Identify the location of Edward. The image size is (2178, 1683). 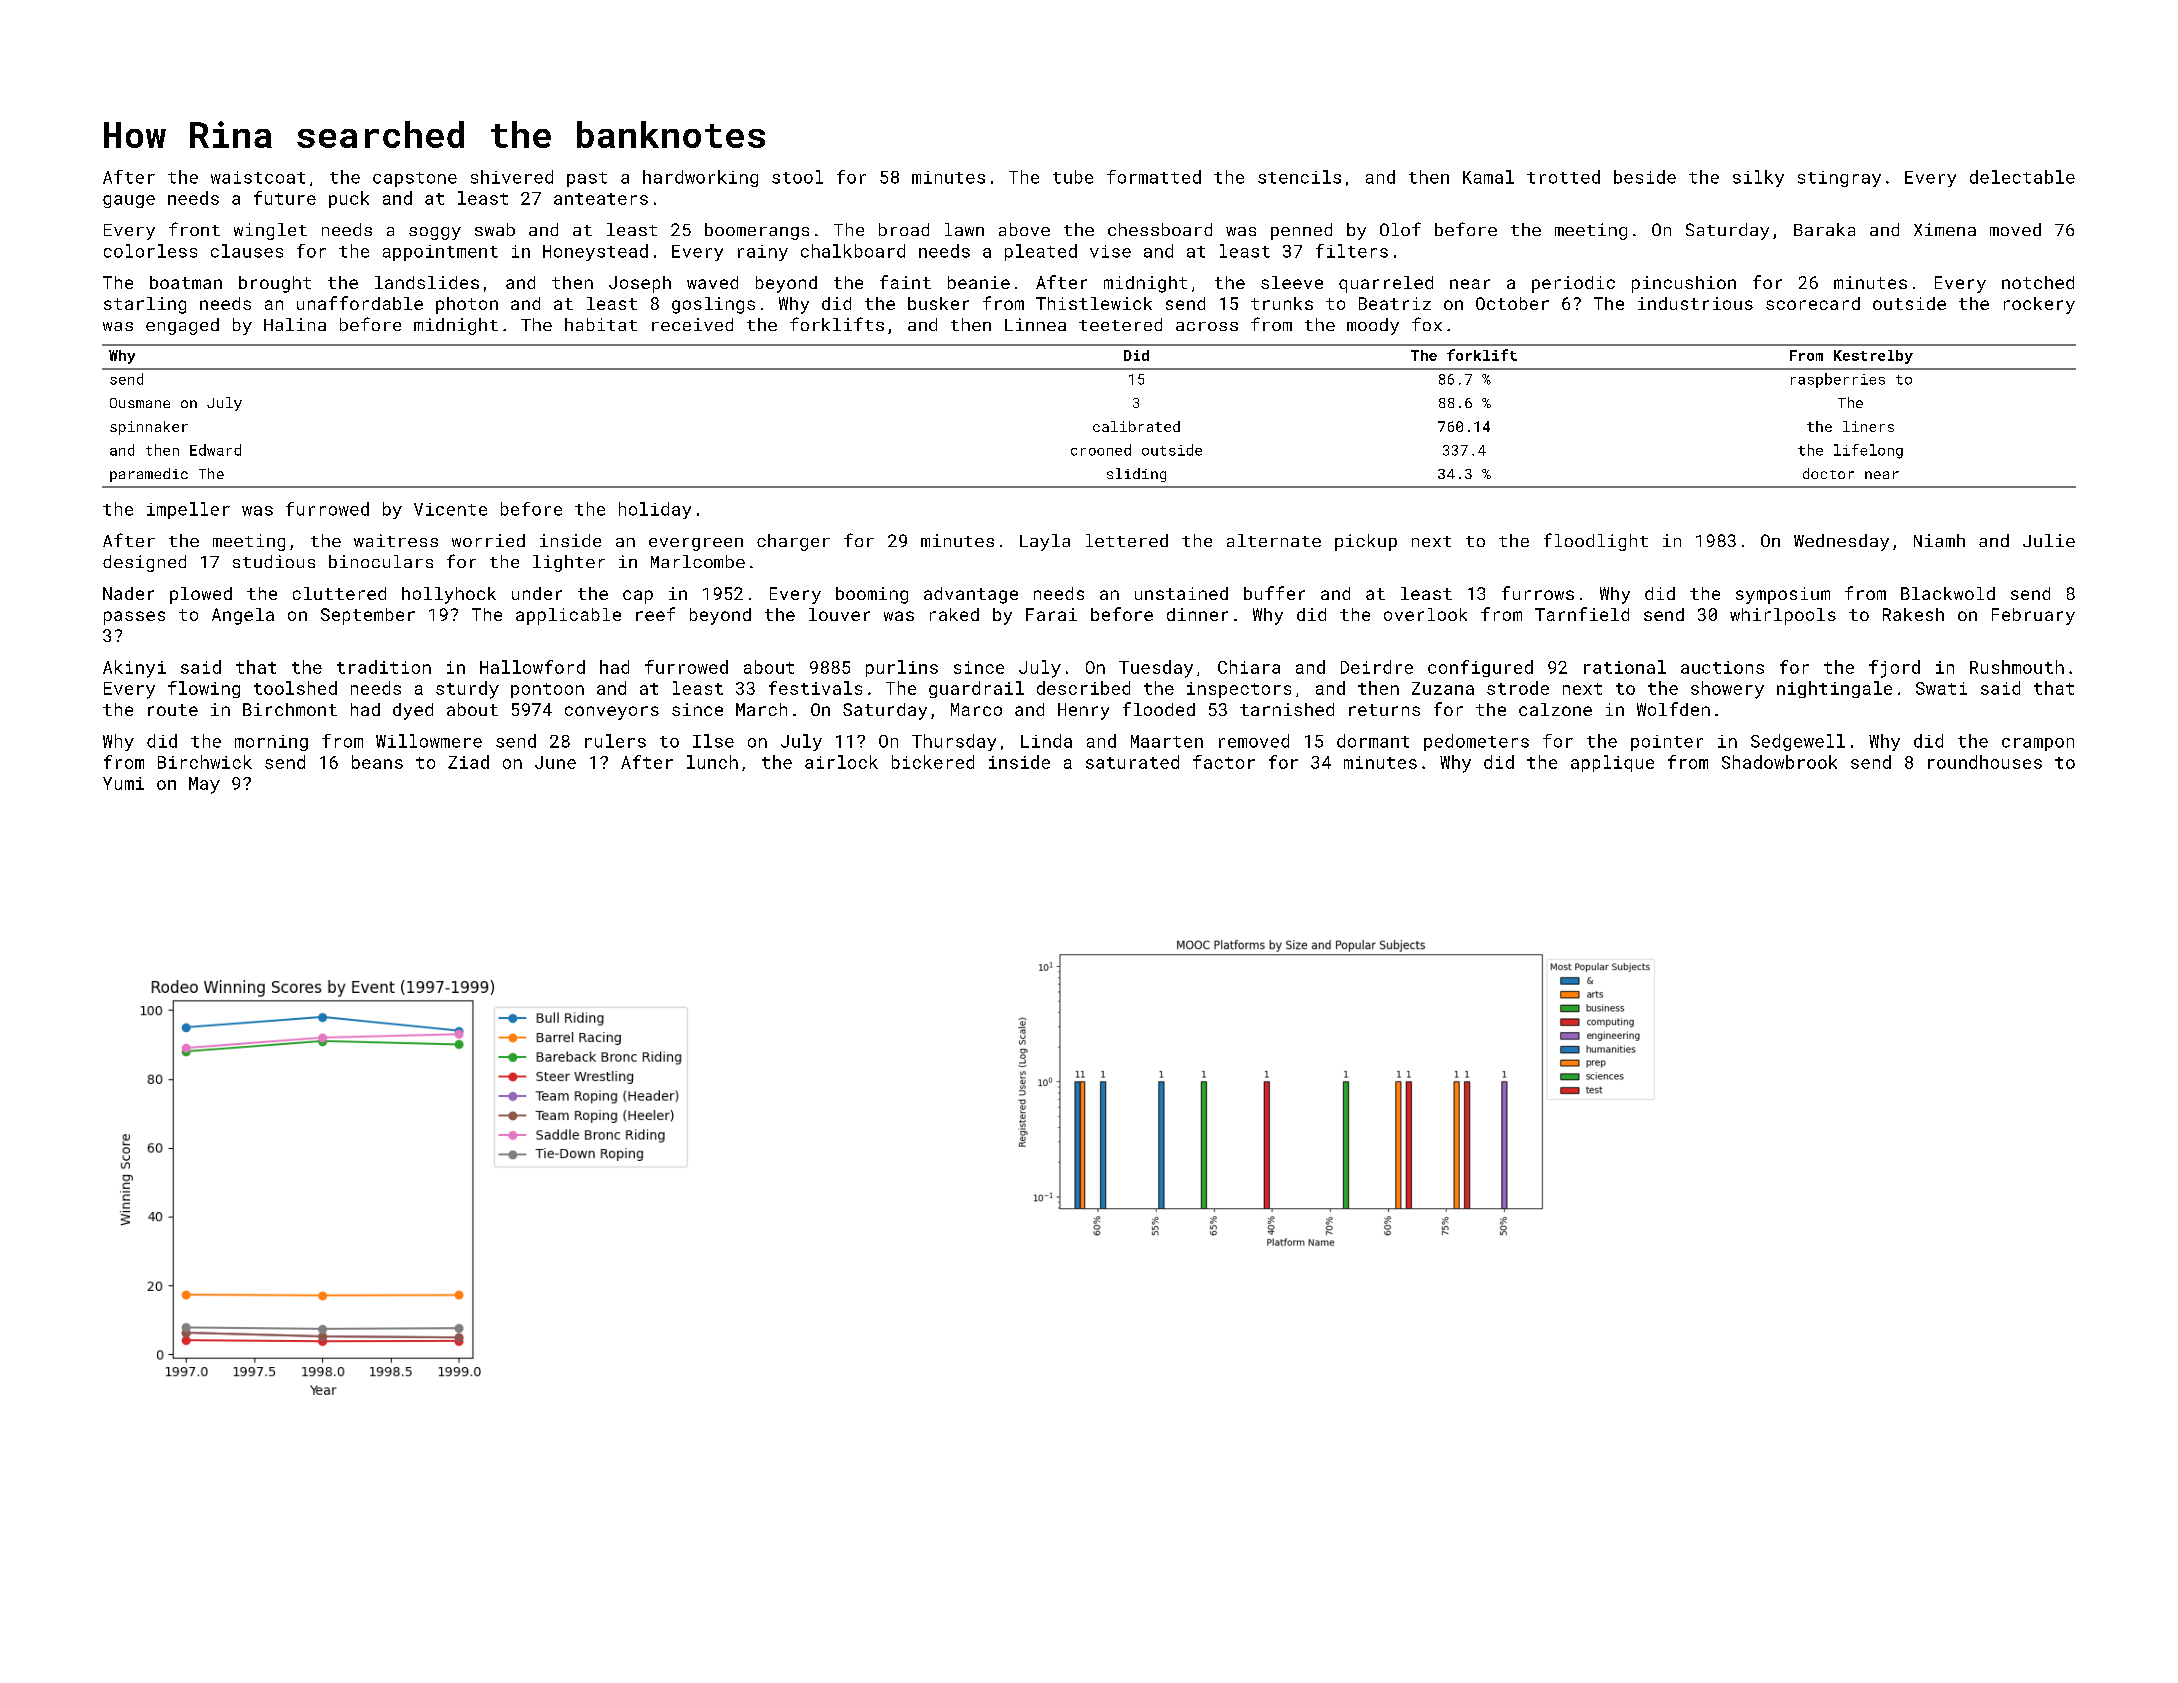
(215, 450).
